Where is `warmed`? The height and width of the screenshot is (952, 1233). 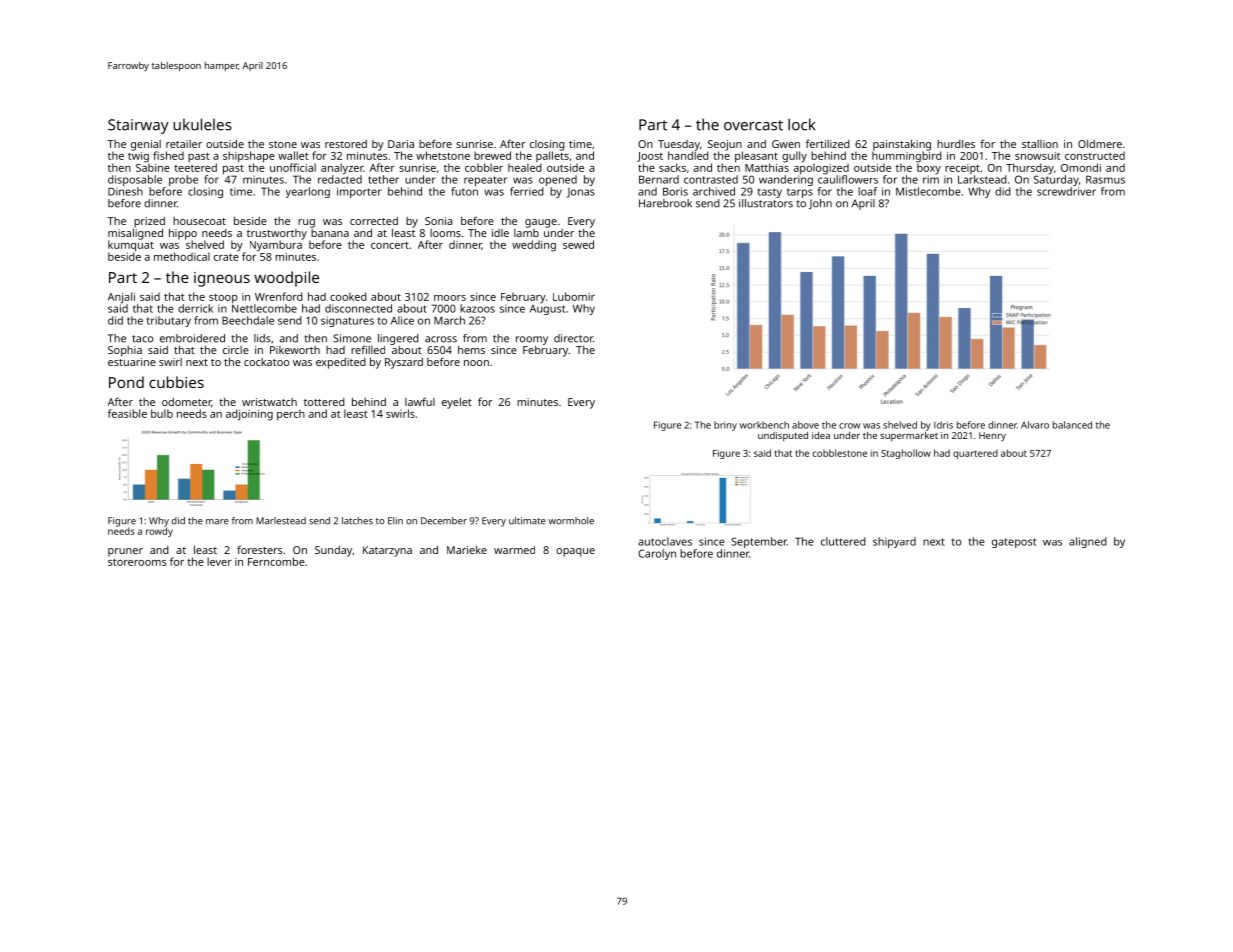
warmed is located at coordinates (514, 550).
